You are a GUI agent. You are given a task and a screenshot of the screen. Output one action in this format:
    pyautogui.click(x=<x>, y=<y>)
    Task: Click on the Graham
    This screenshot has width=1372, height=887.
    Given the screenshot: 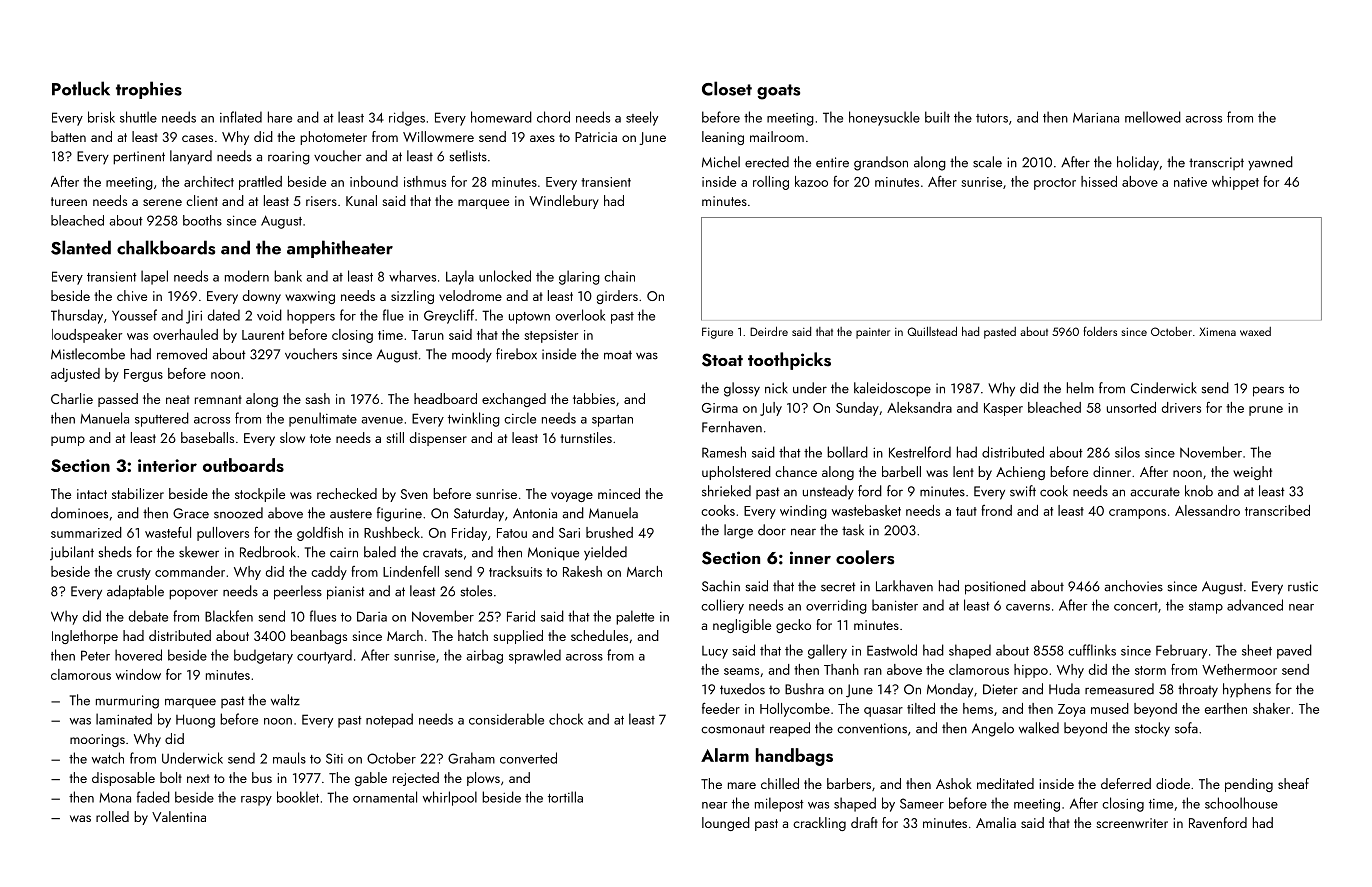 What is the action you would take?
    pyautogui.click(x=471, y=758)
